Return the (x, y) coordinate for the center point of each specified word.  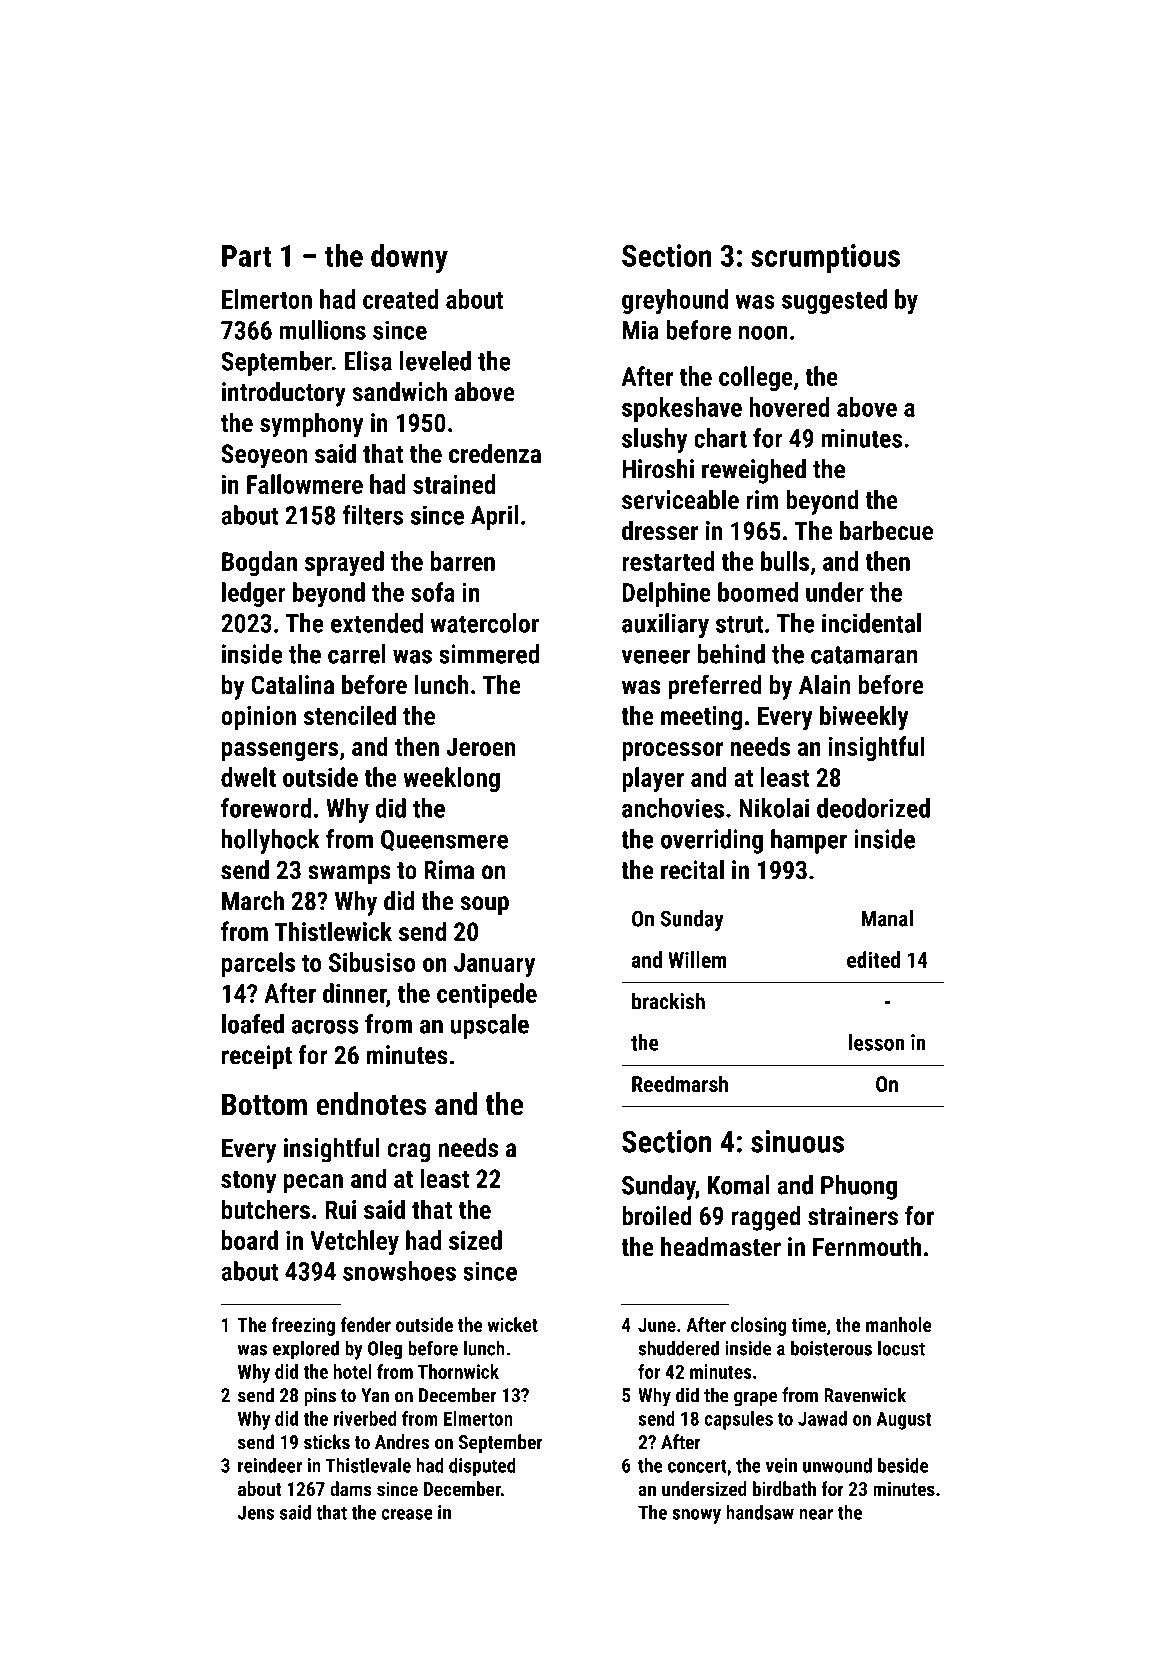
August (903, 1420)
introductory (284, 394)
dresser (660, 530)
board (250, 1240)
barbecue (886, 530)
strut (739, 624)
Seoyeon (264, 456)
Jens (256, 1512)
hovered (789, 407)
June (657, 1325)
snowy (696, 1516)
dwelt (248, 777)
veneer (656, 656)
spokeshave (682, 409)
